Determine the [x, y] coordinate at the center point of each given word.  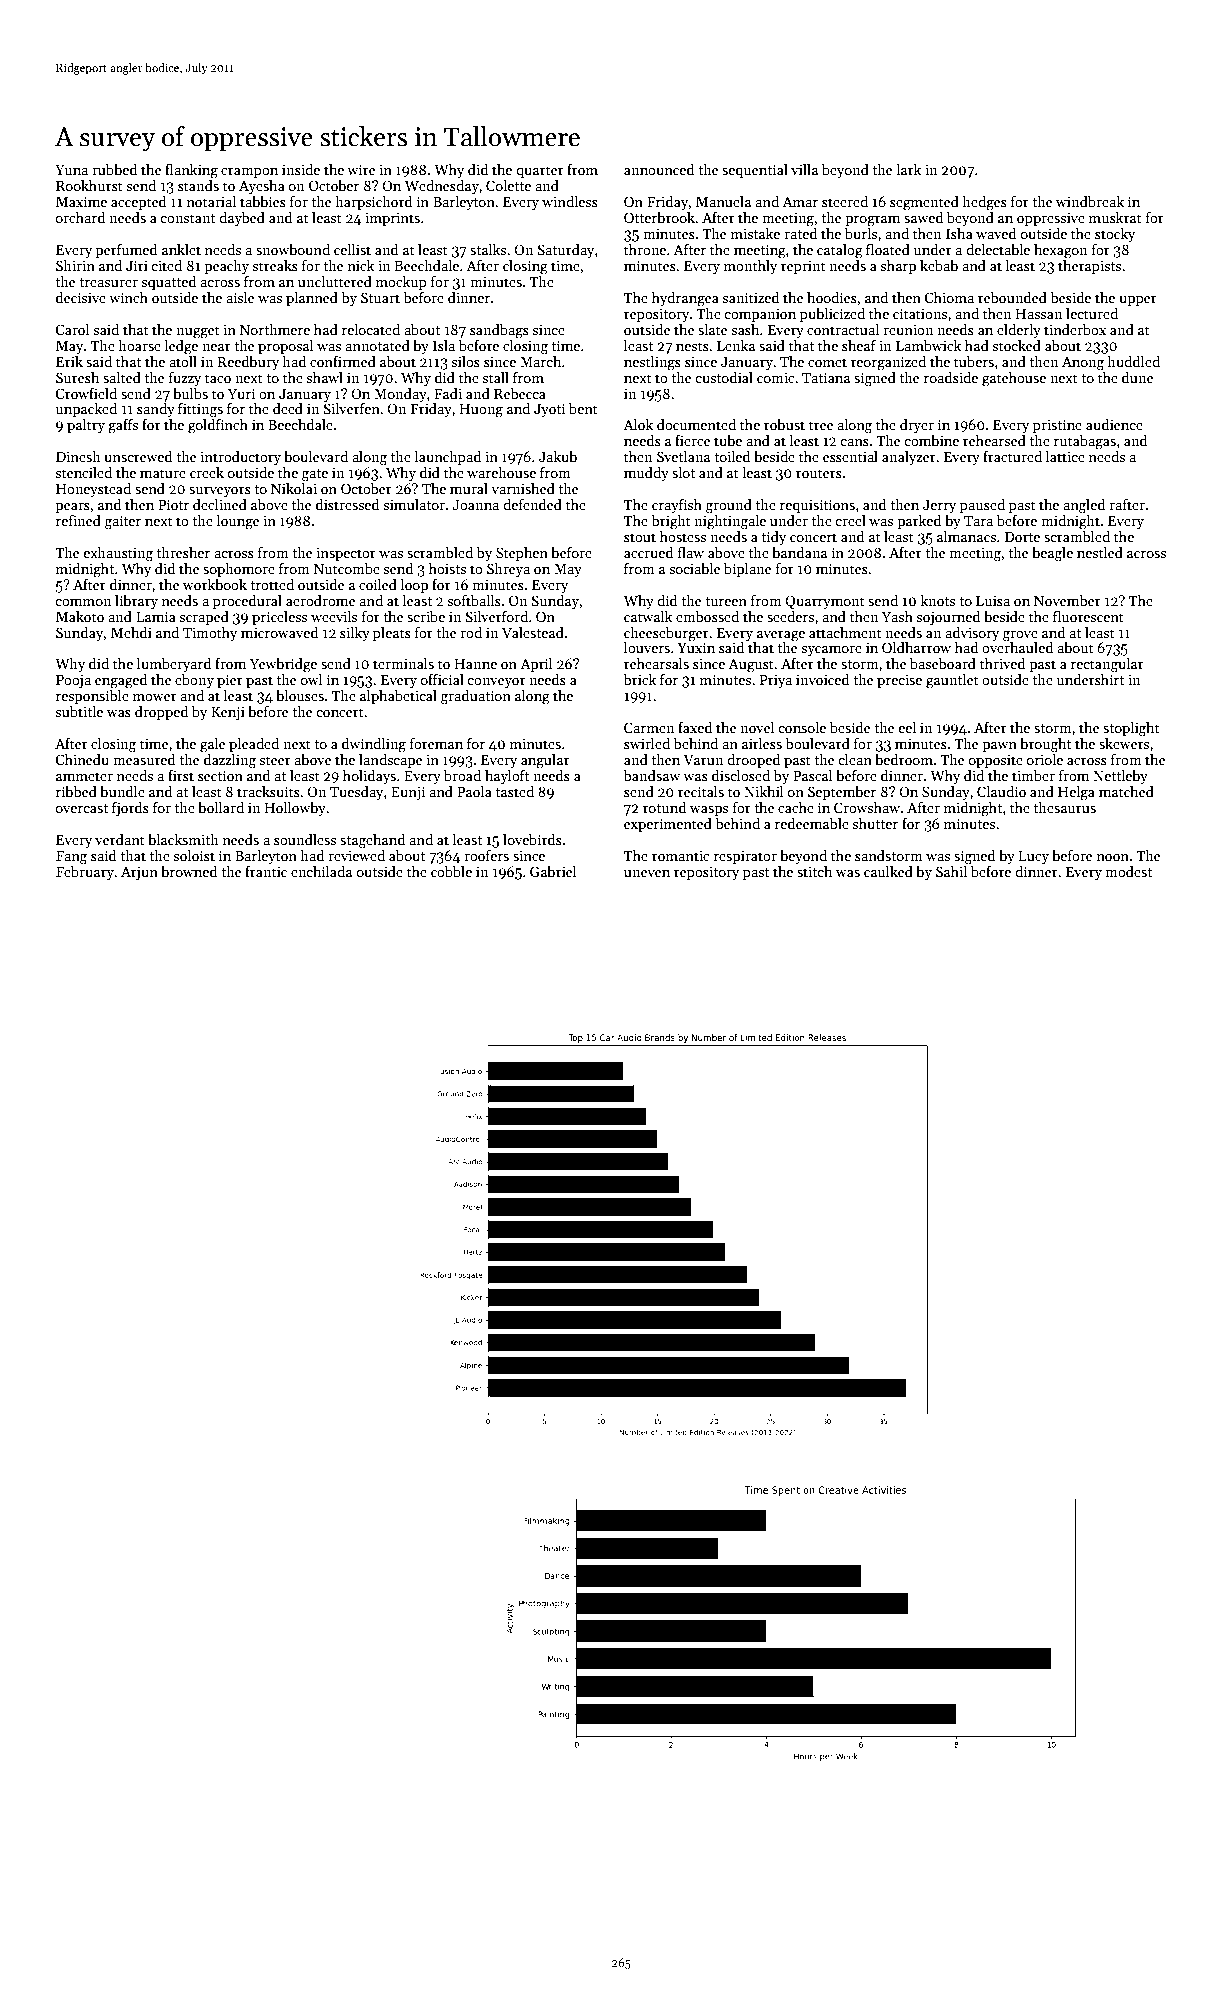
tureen [726, 601]
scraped [204, 618]
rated [800, 233]
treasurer [108, 282]
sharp [898, 267]
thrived [1002, 663]
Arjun [139, 873]
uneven [647, 873]
